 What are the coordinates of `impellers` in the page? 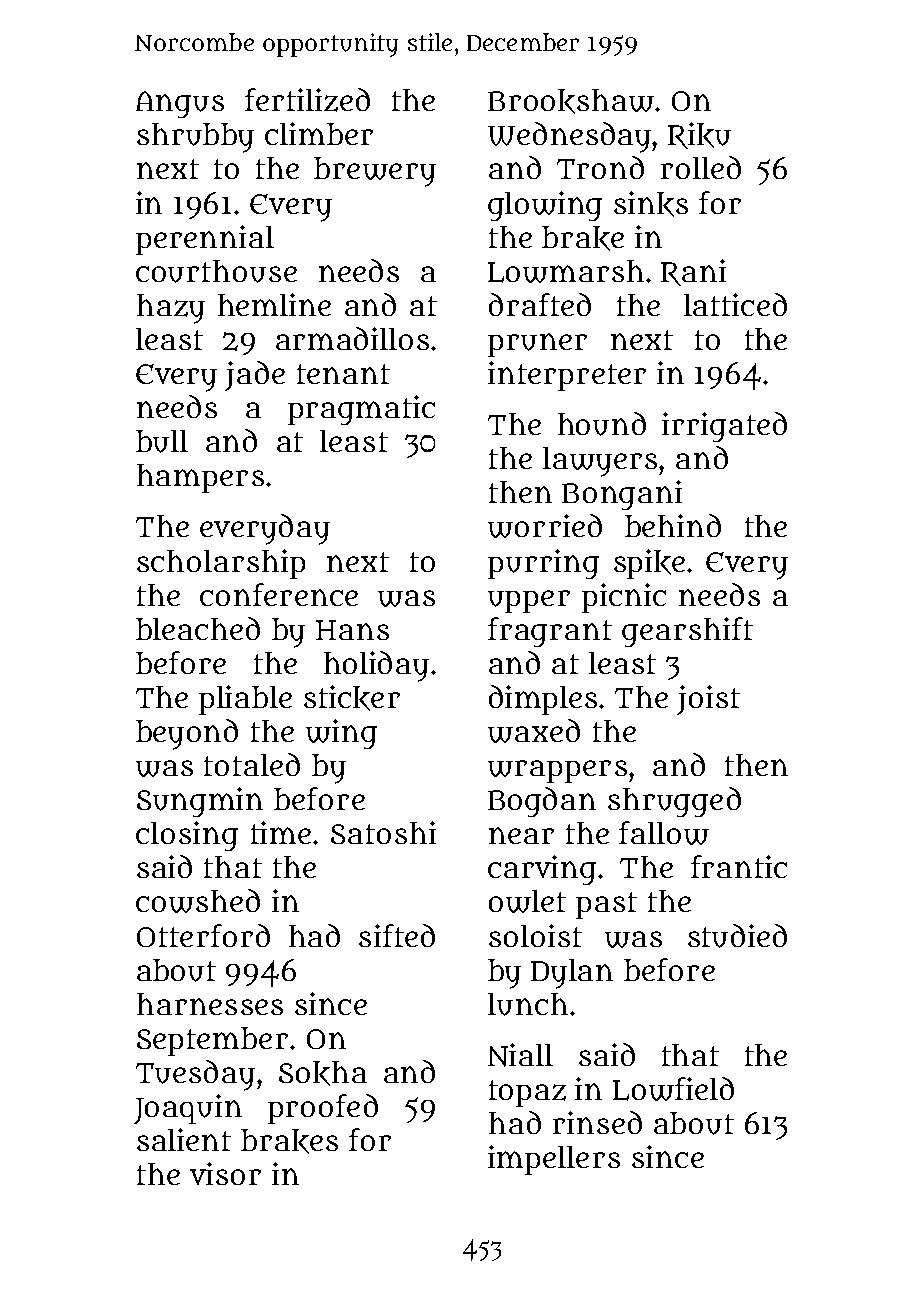 It's located at (554, 1160).
